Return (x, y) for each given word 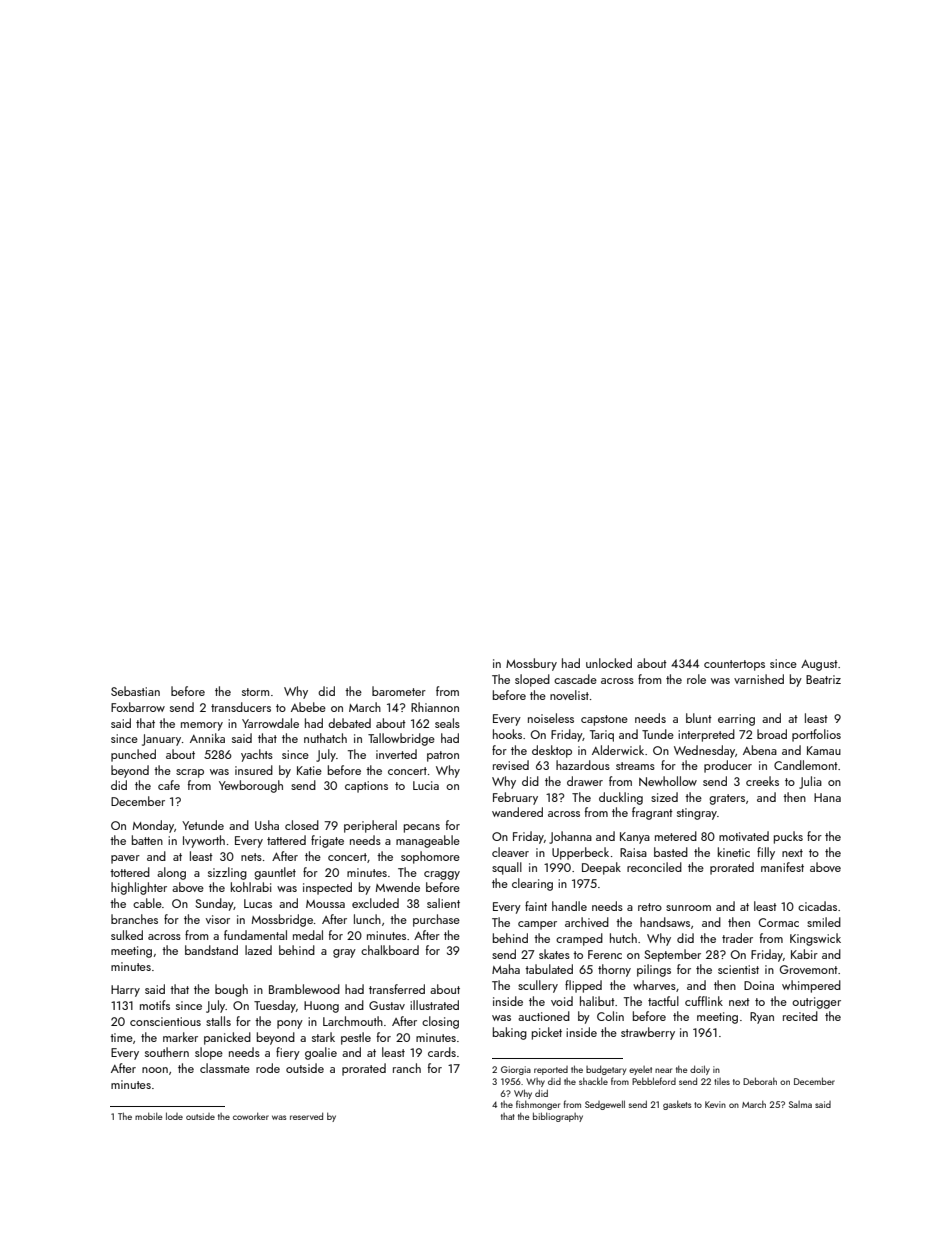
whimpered (811, 986)
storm (255, 692)
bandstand (211, 950)
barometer (399, 691)
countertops (734, 665)
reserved (306, 1116)
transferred (397, 989)
